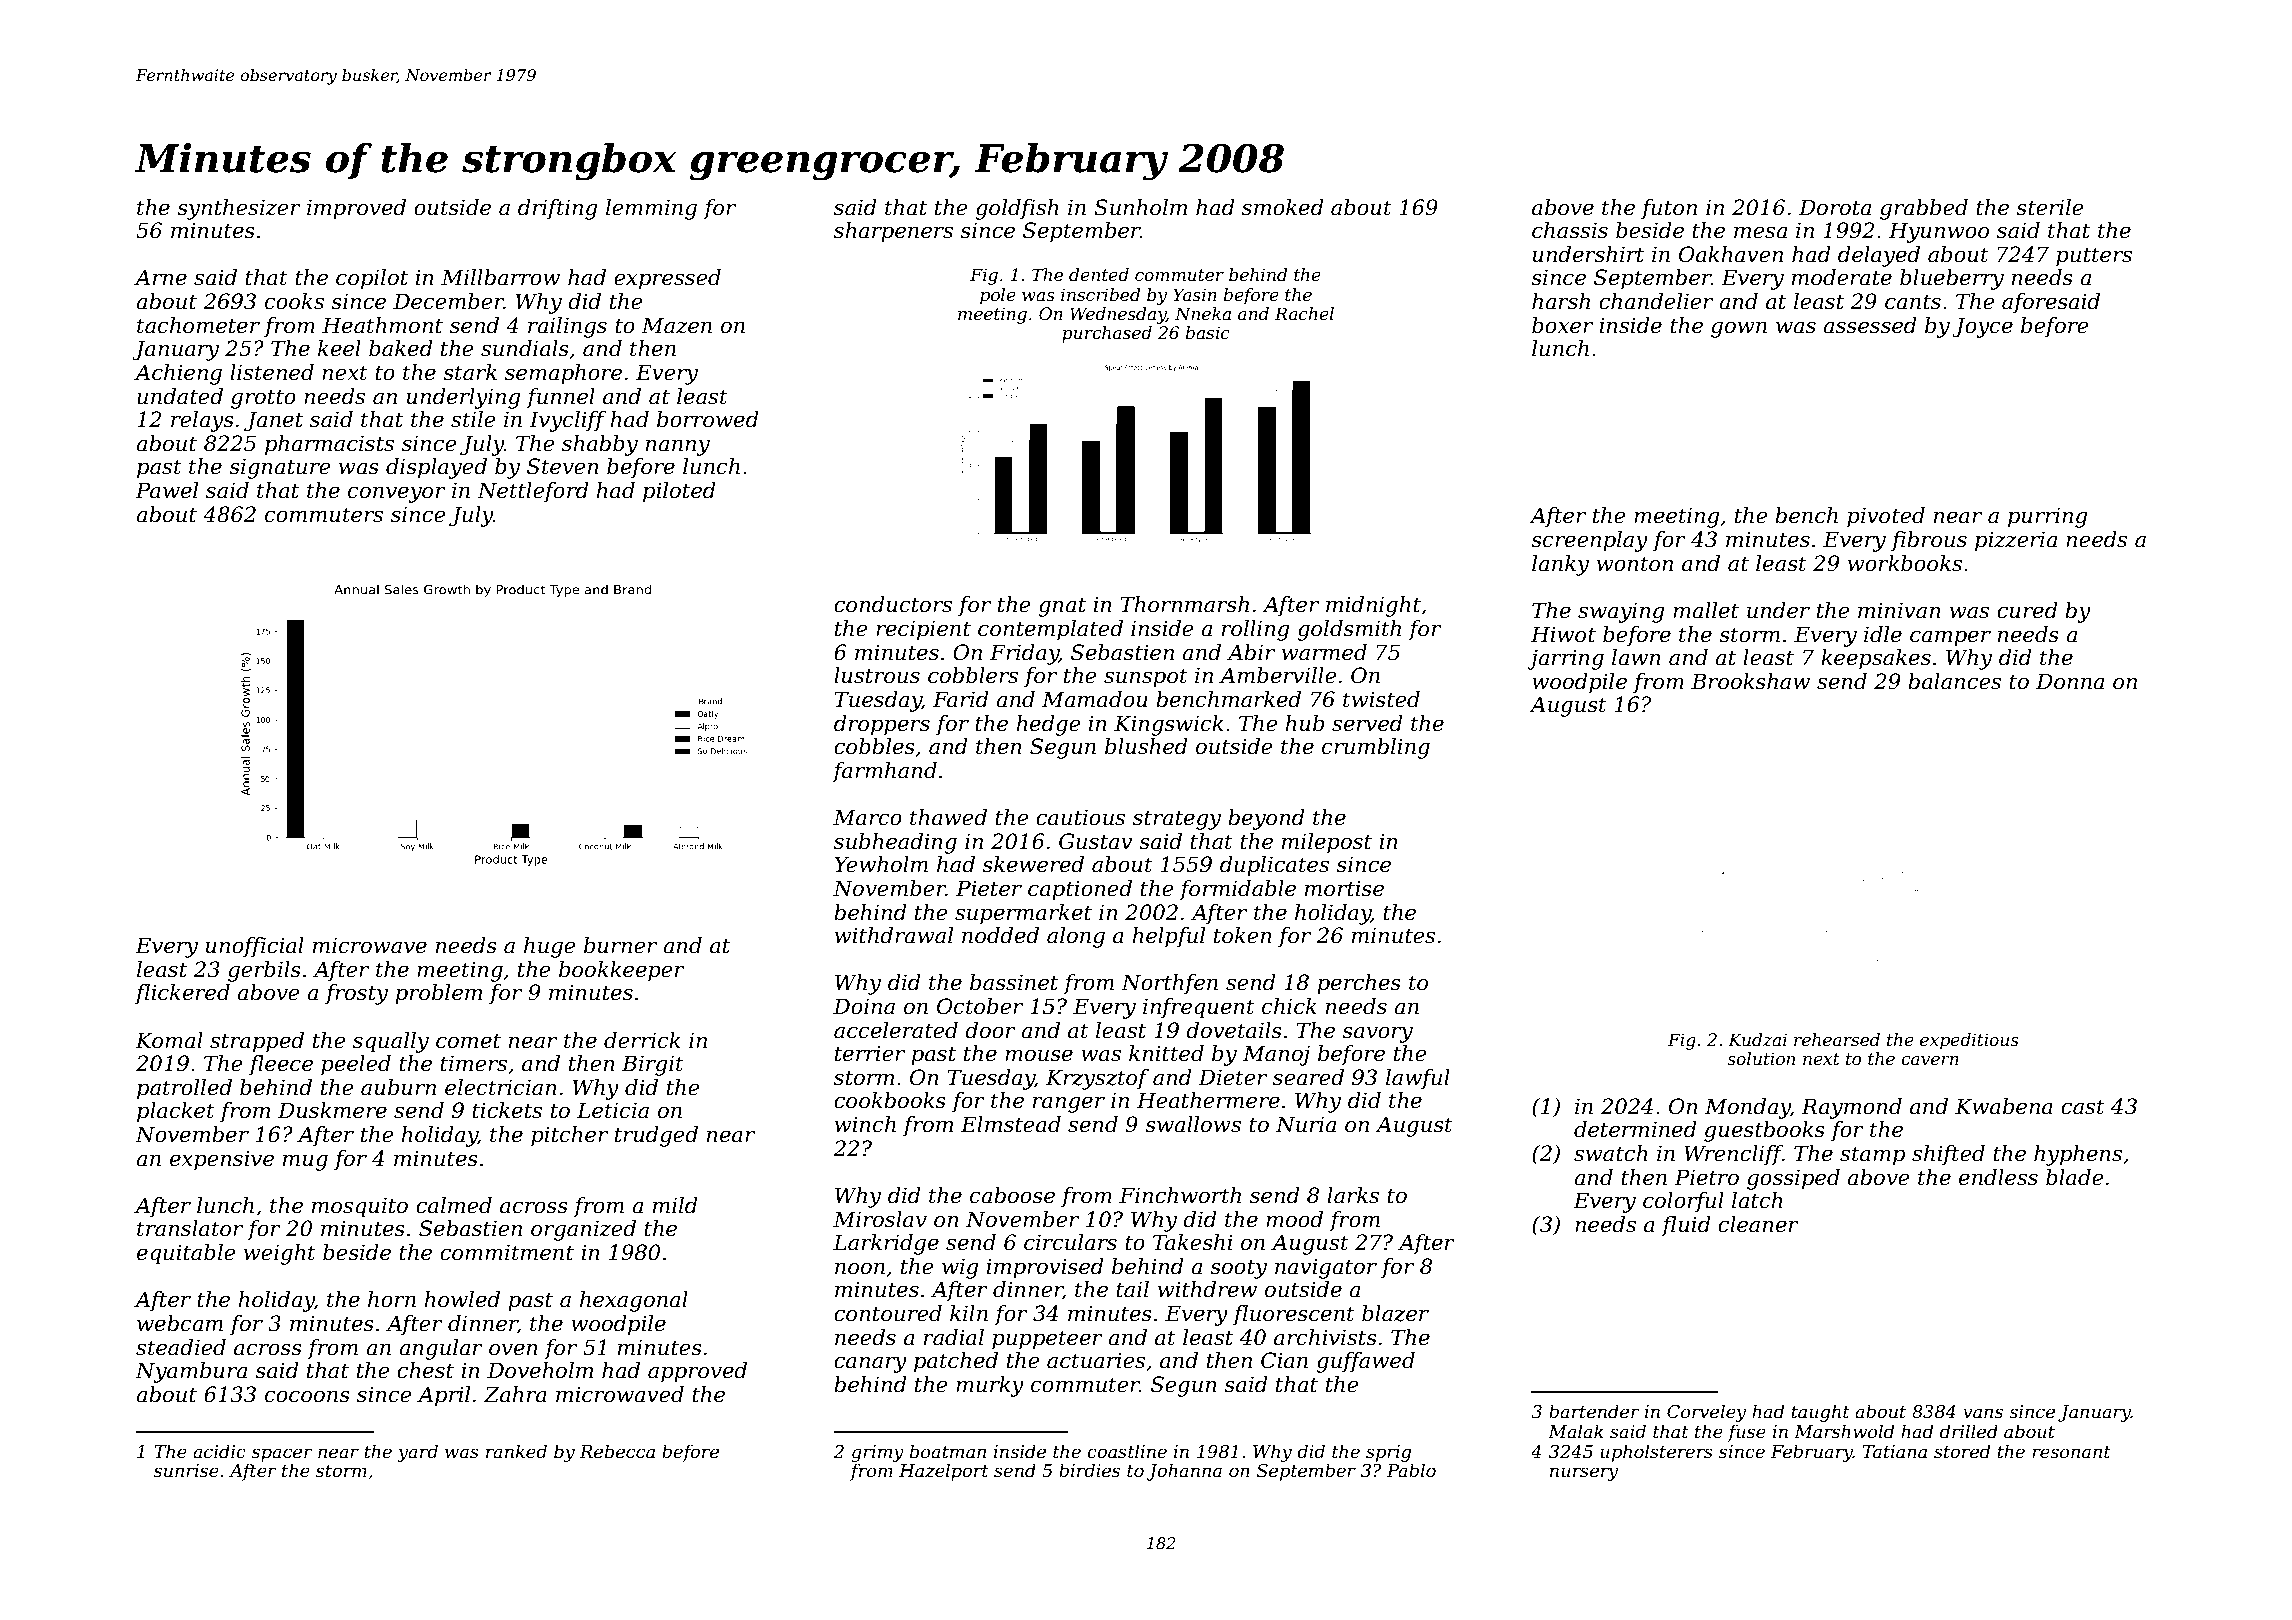  What do you see at coordinates (1048, 725) in the page?
I see `hedge` at bounding box center [1048, 725].
